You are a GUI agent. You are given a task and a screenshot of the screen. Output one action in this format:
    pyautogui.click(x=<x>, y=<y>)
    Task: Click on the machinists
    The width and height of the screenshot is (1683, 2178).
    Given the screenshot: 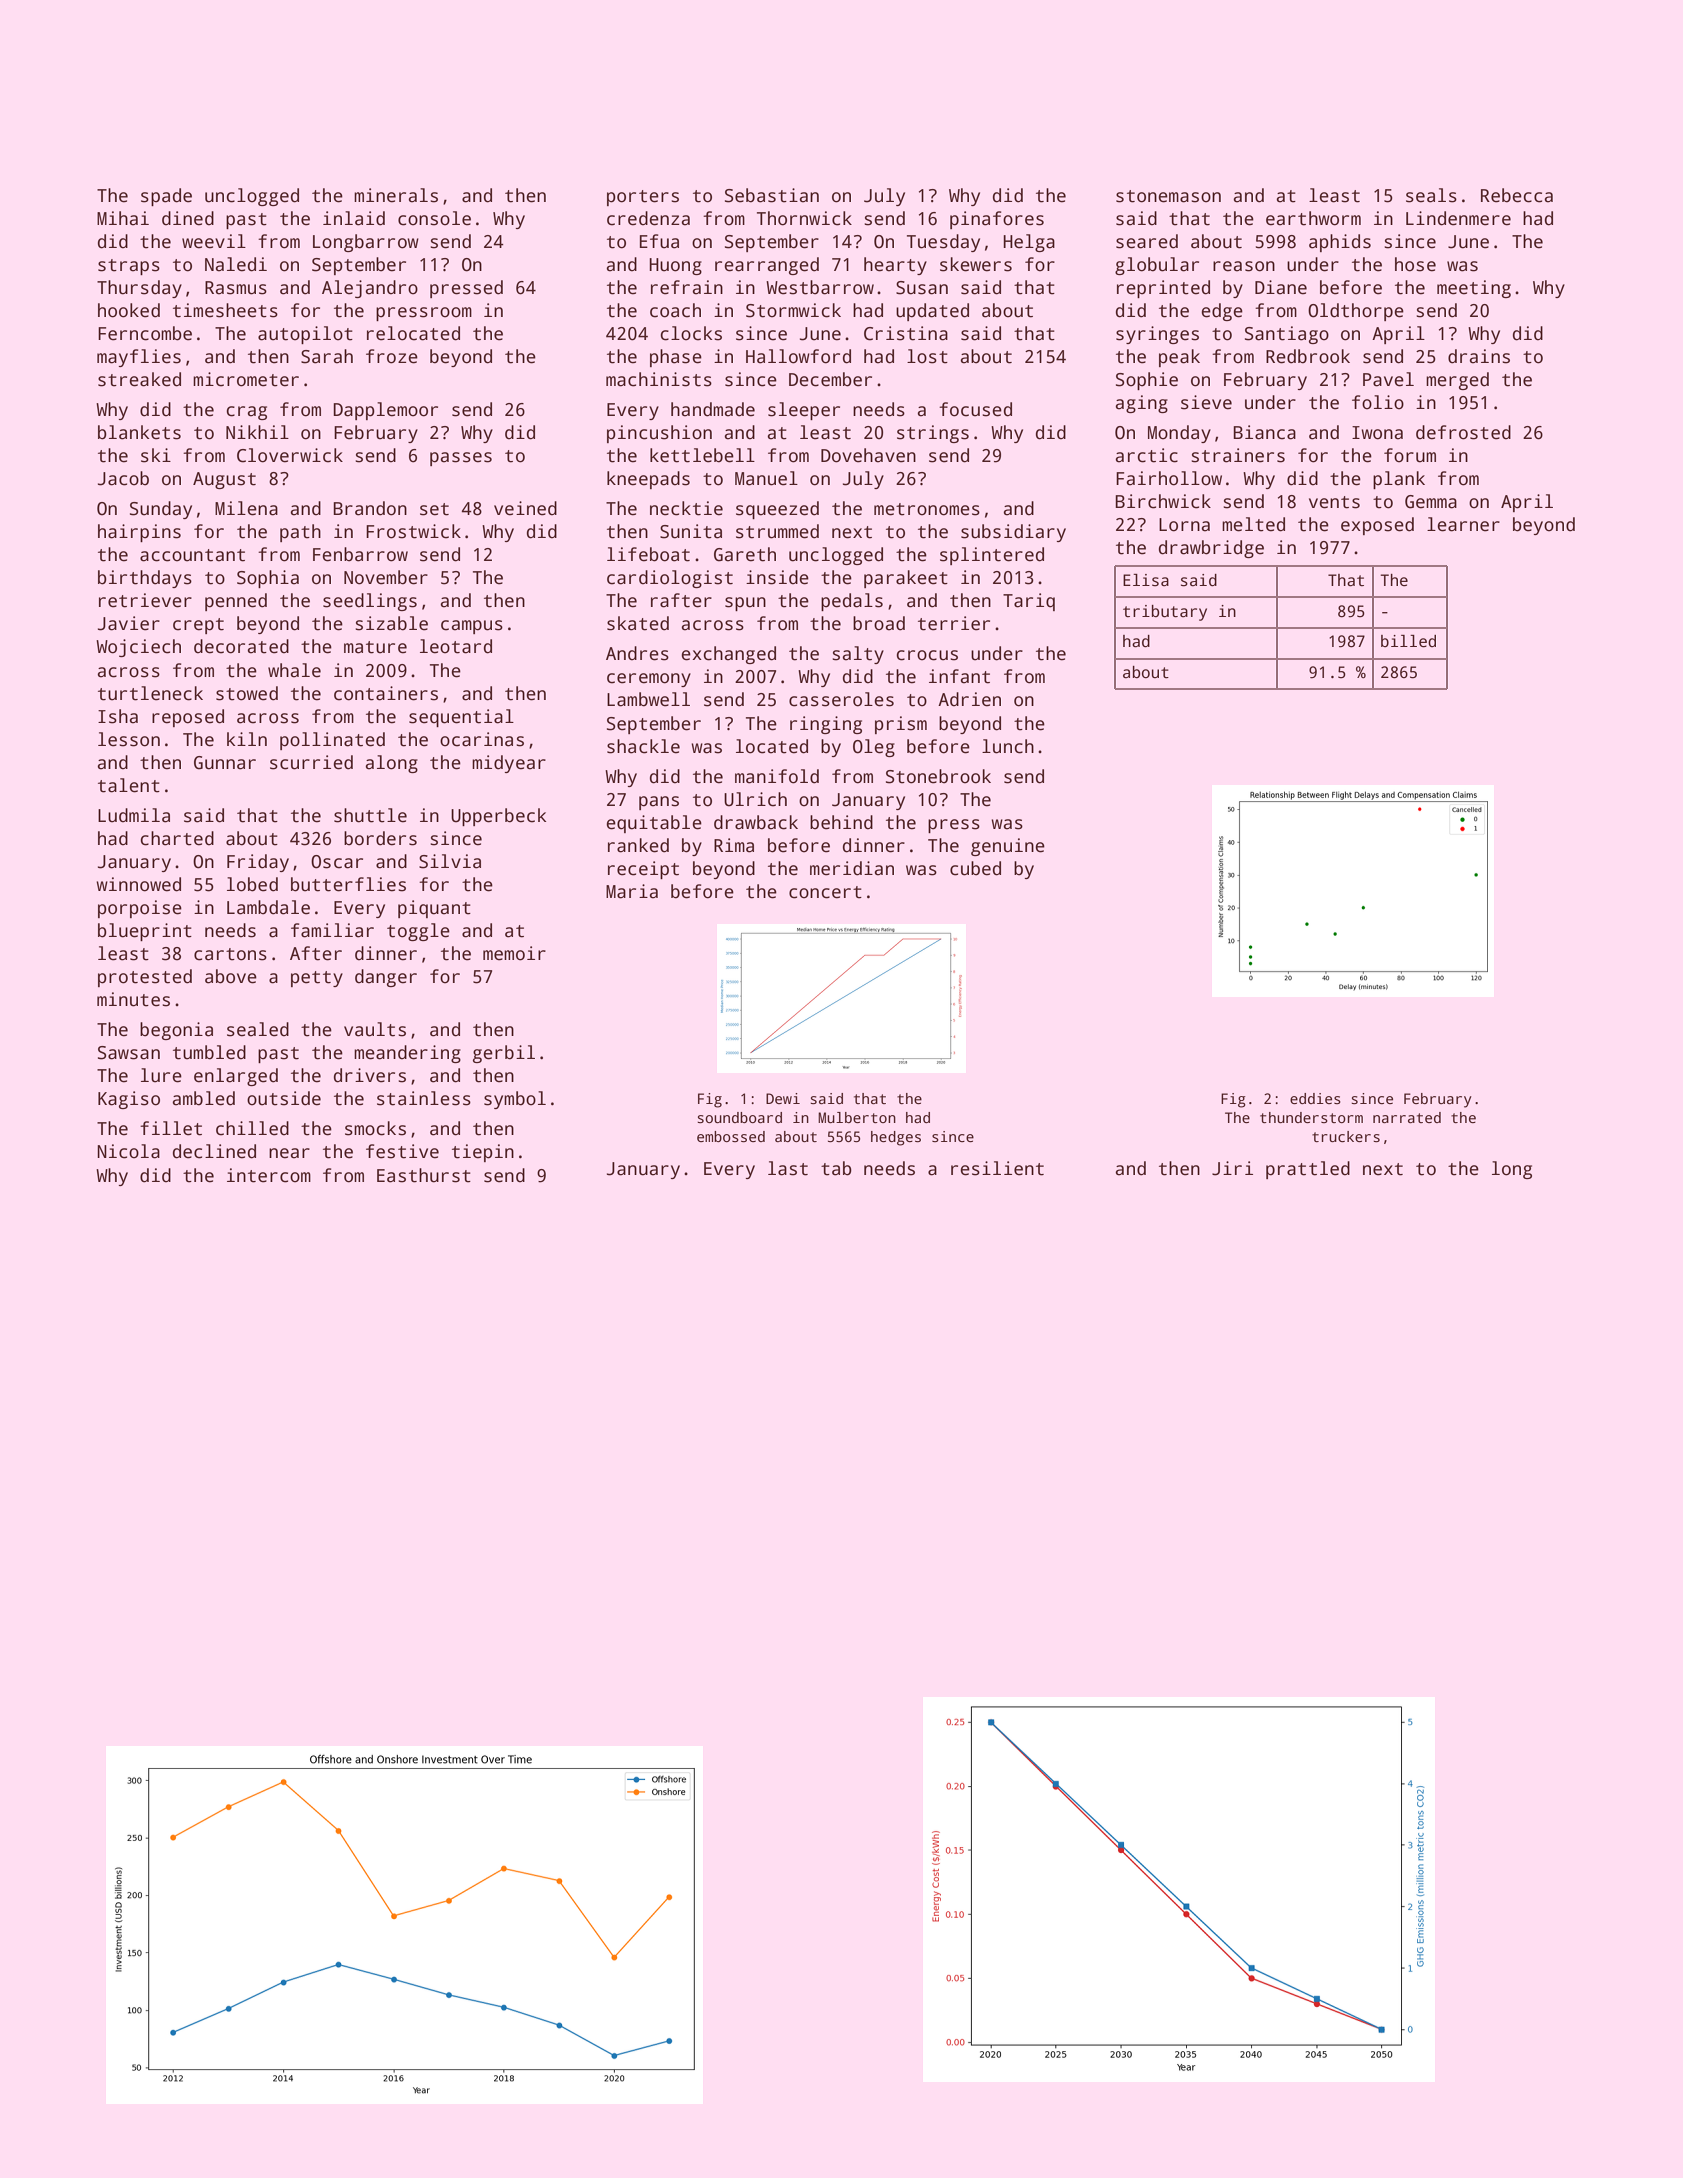 What is the action you would take?
    pyautogui.click(x=659, y=379)
